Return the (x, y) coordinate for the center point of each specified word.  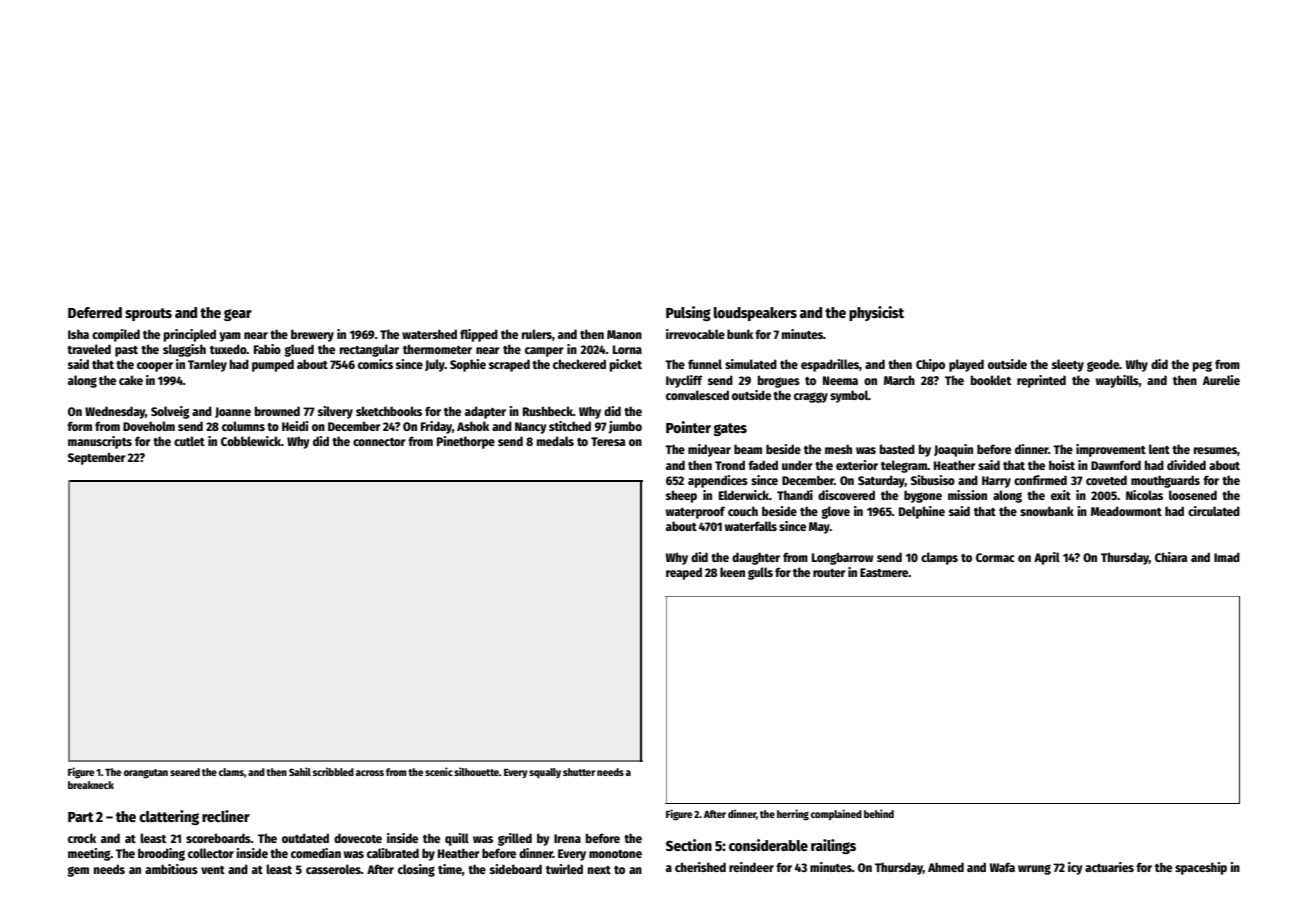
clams (231, 772)
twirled (564, 869)
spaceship (1201, 868)
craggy (811, 397)
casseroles (333, 869)
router (829, 573)
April (1047, 558)
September (97, 458)
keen (732, 572)
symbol (849, 396)
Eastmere (884, 572)
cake (131, 380)
